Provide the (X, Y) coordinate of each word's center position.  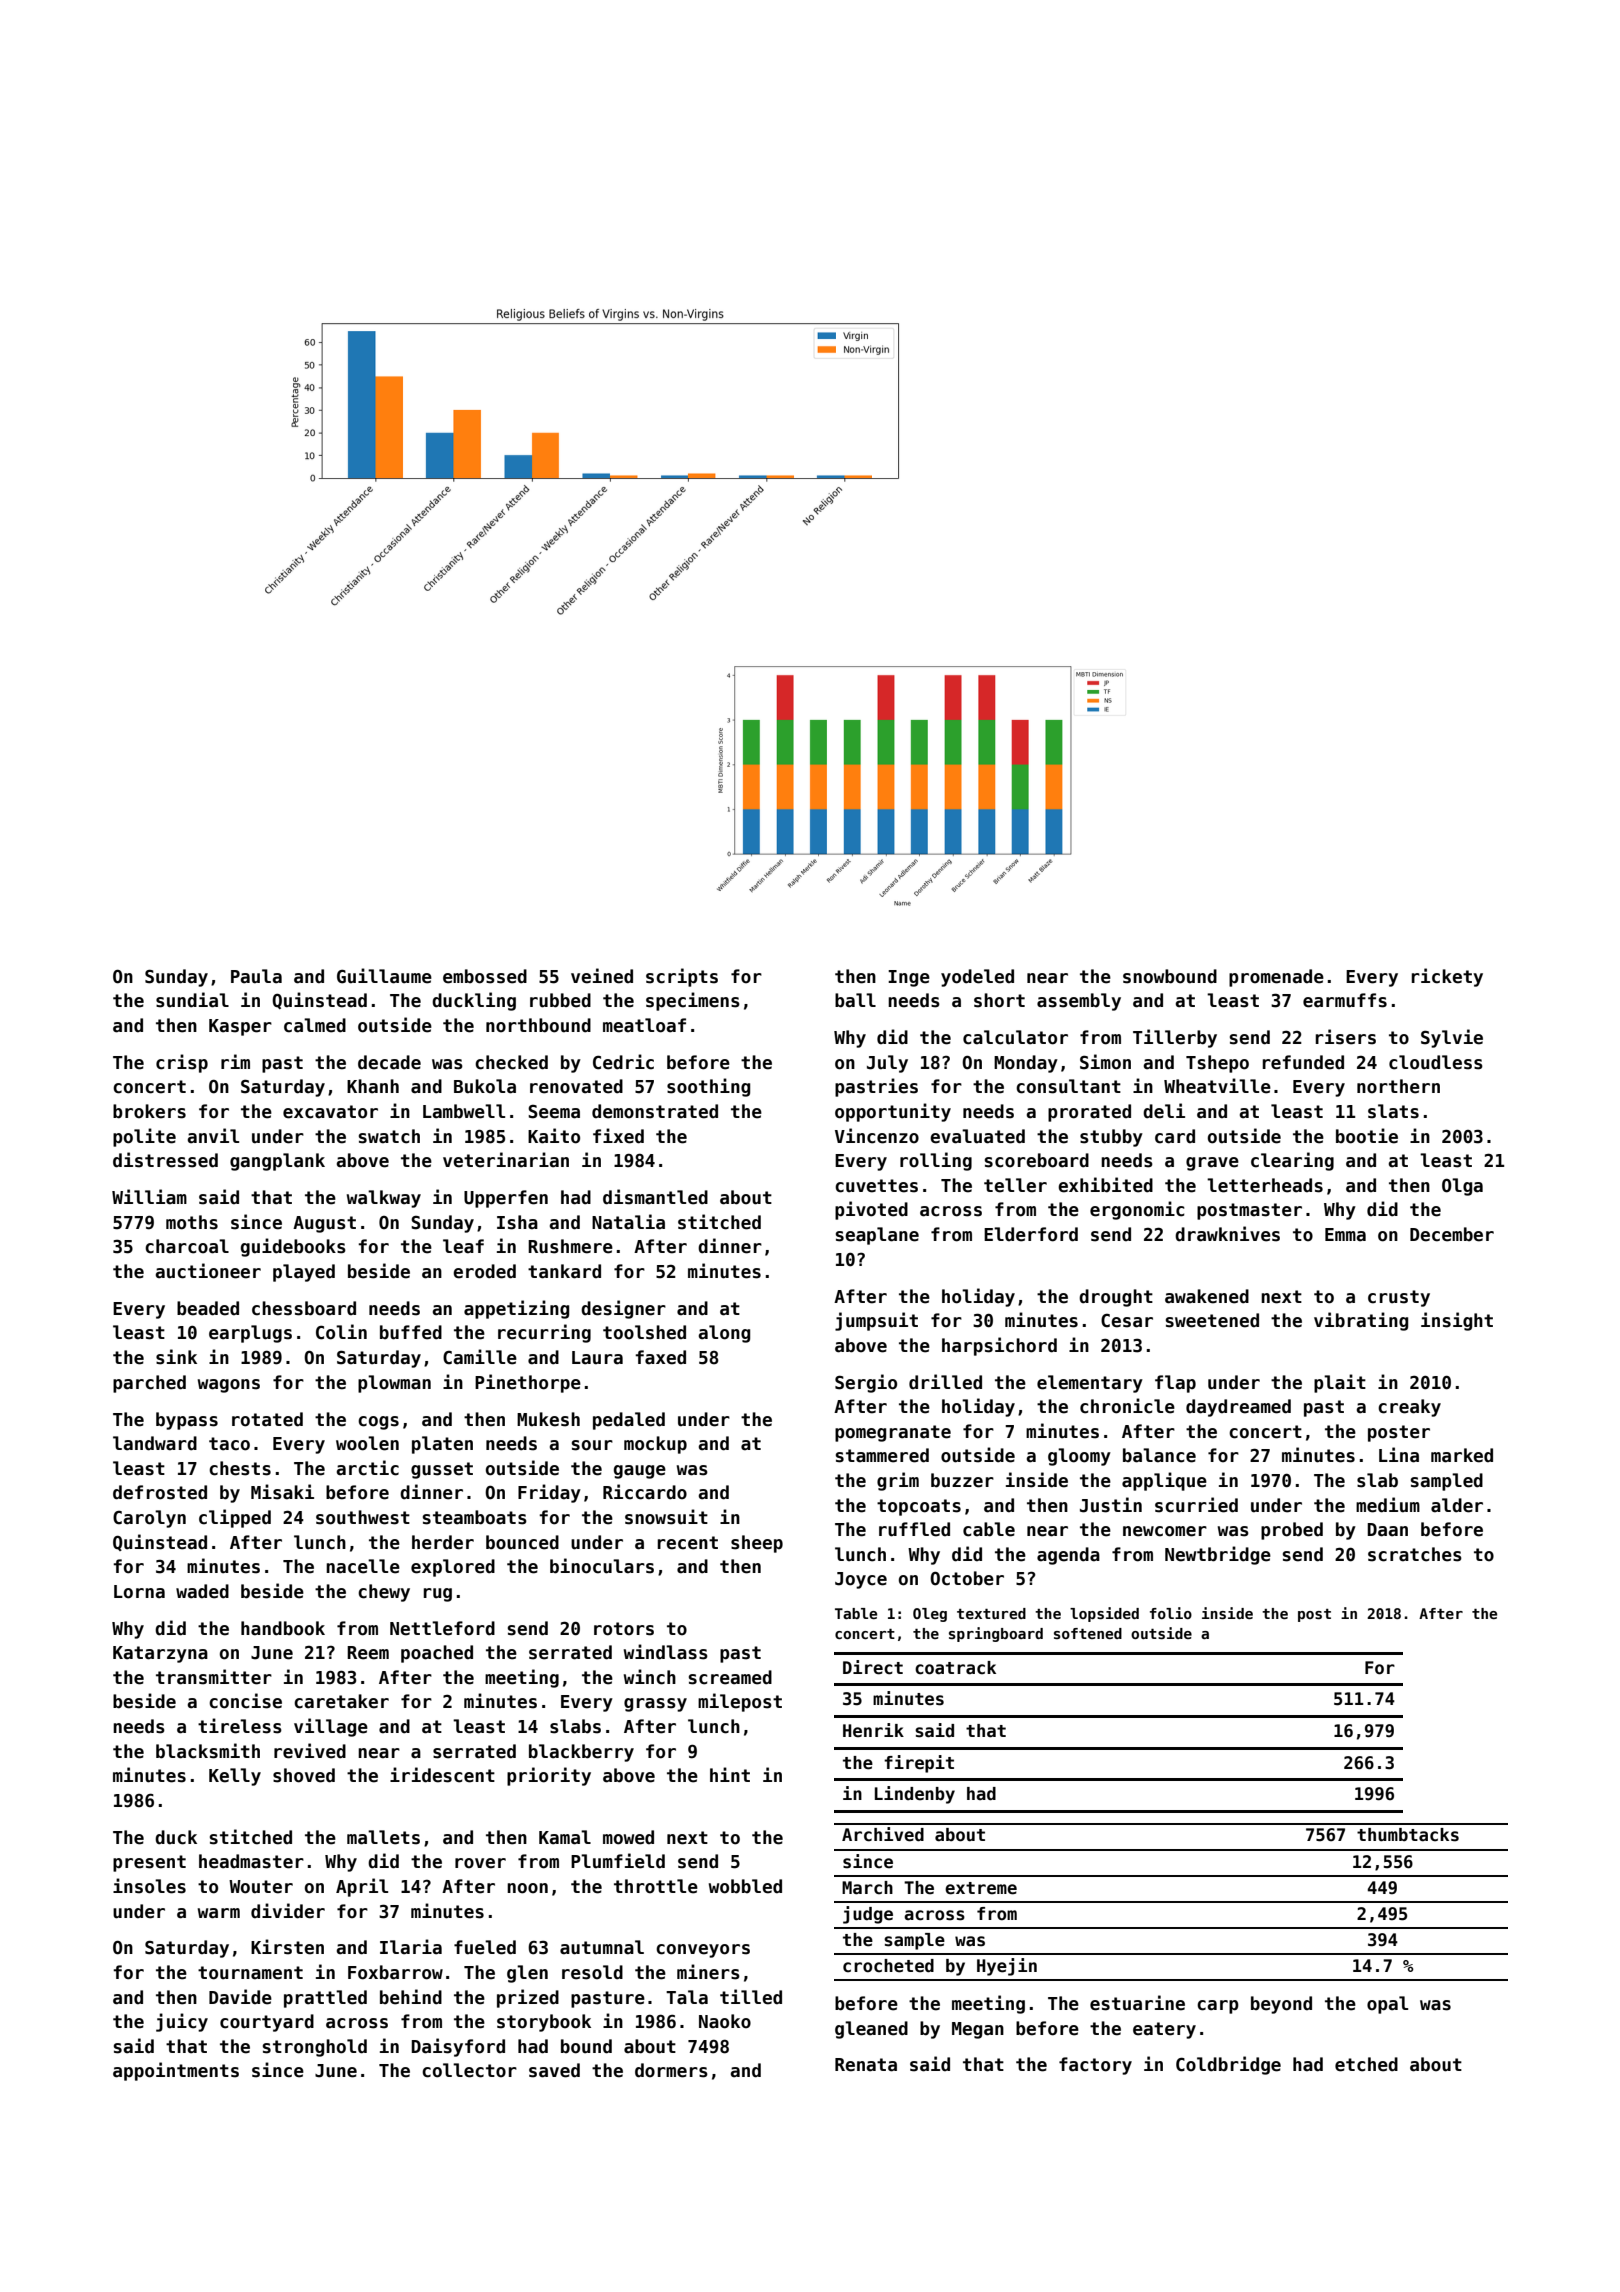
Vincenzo (877, 1136)
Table (856, 1613)
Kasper (240, 1027)
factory (1095, 2066)
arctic (368, 1468)
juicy (182, 2022)
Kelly (235, 1777)
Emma (1345, 1235)
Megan (978, 2030)
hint (730, 1774)
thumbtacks (1408, 1835)
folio (1171, 1613)
